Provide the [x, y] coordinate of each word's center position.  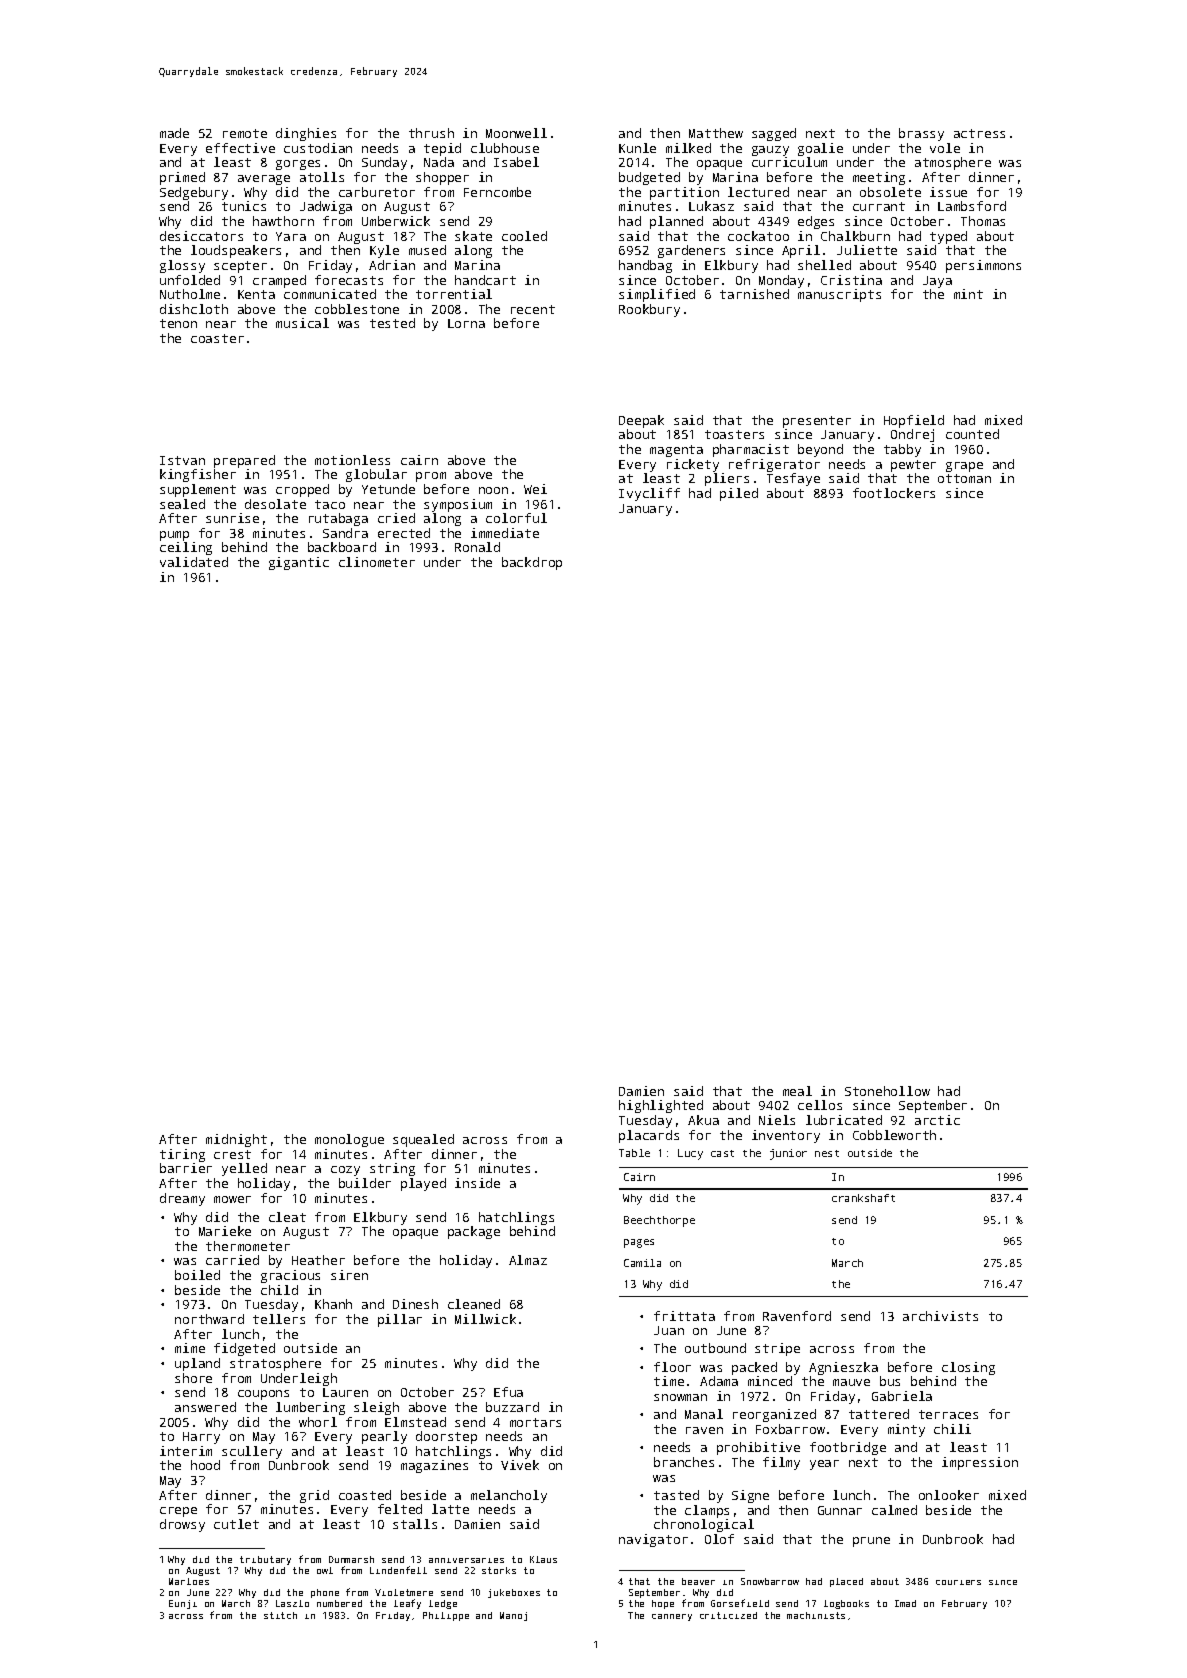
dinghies [306, 134]
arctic [937, 1120]
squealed [423, 1140]
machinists [816, 1615]
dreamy [182, 1199]
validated [194, 562]
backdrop [532, 563]
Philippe [446, 1616]
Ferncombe [497, 192]
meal [797, 1091]
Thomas [983, 221]
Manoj [513, 1616]
